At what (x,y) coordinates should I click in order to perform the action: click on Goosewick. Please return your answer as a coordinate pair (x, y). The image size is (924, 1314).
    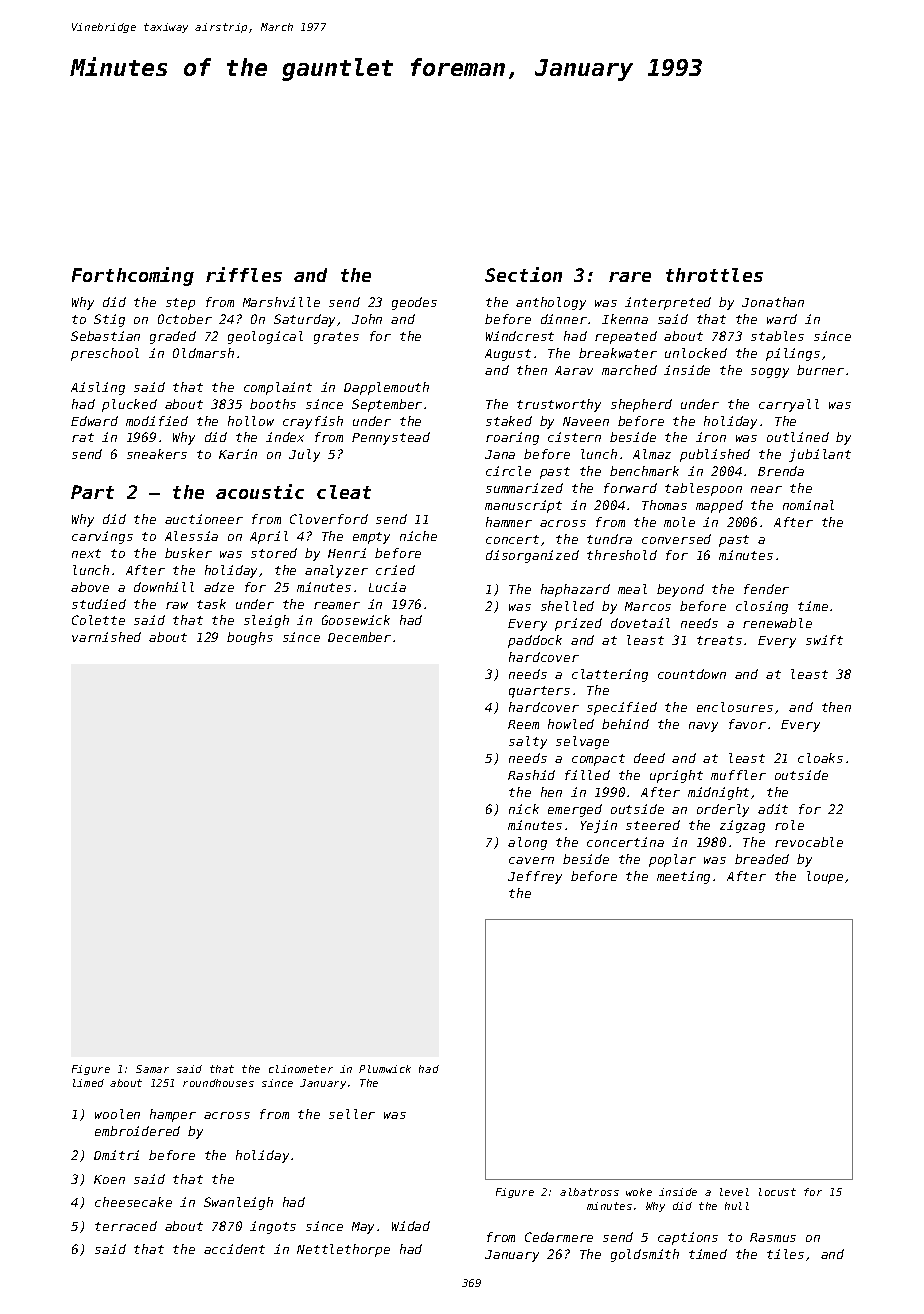
    Looking at the image, I should click on (356, 620).
